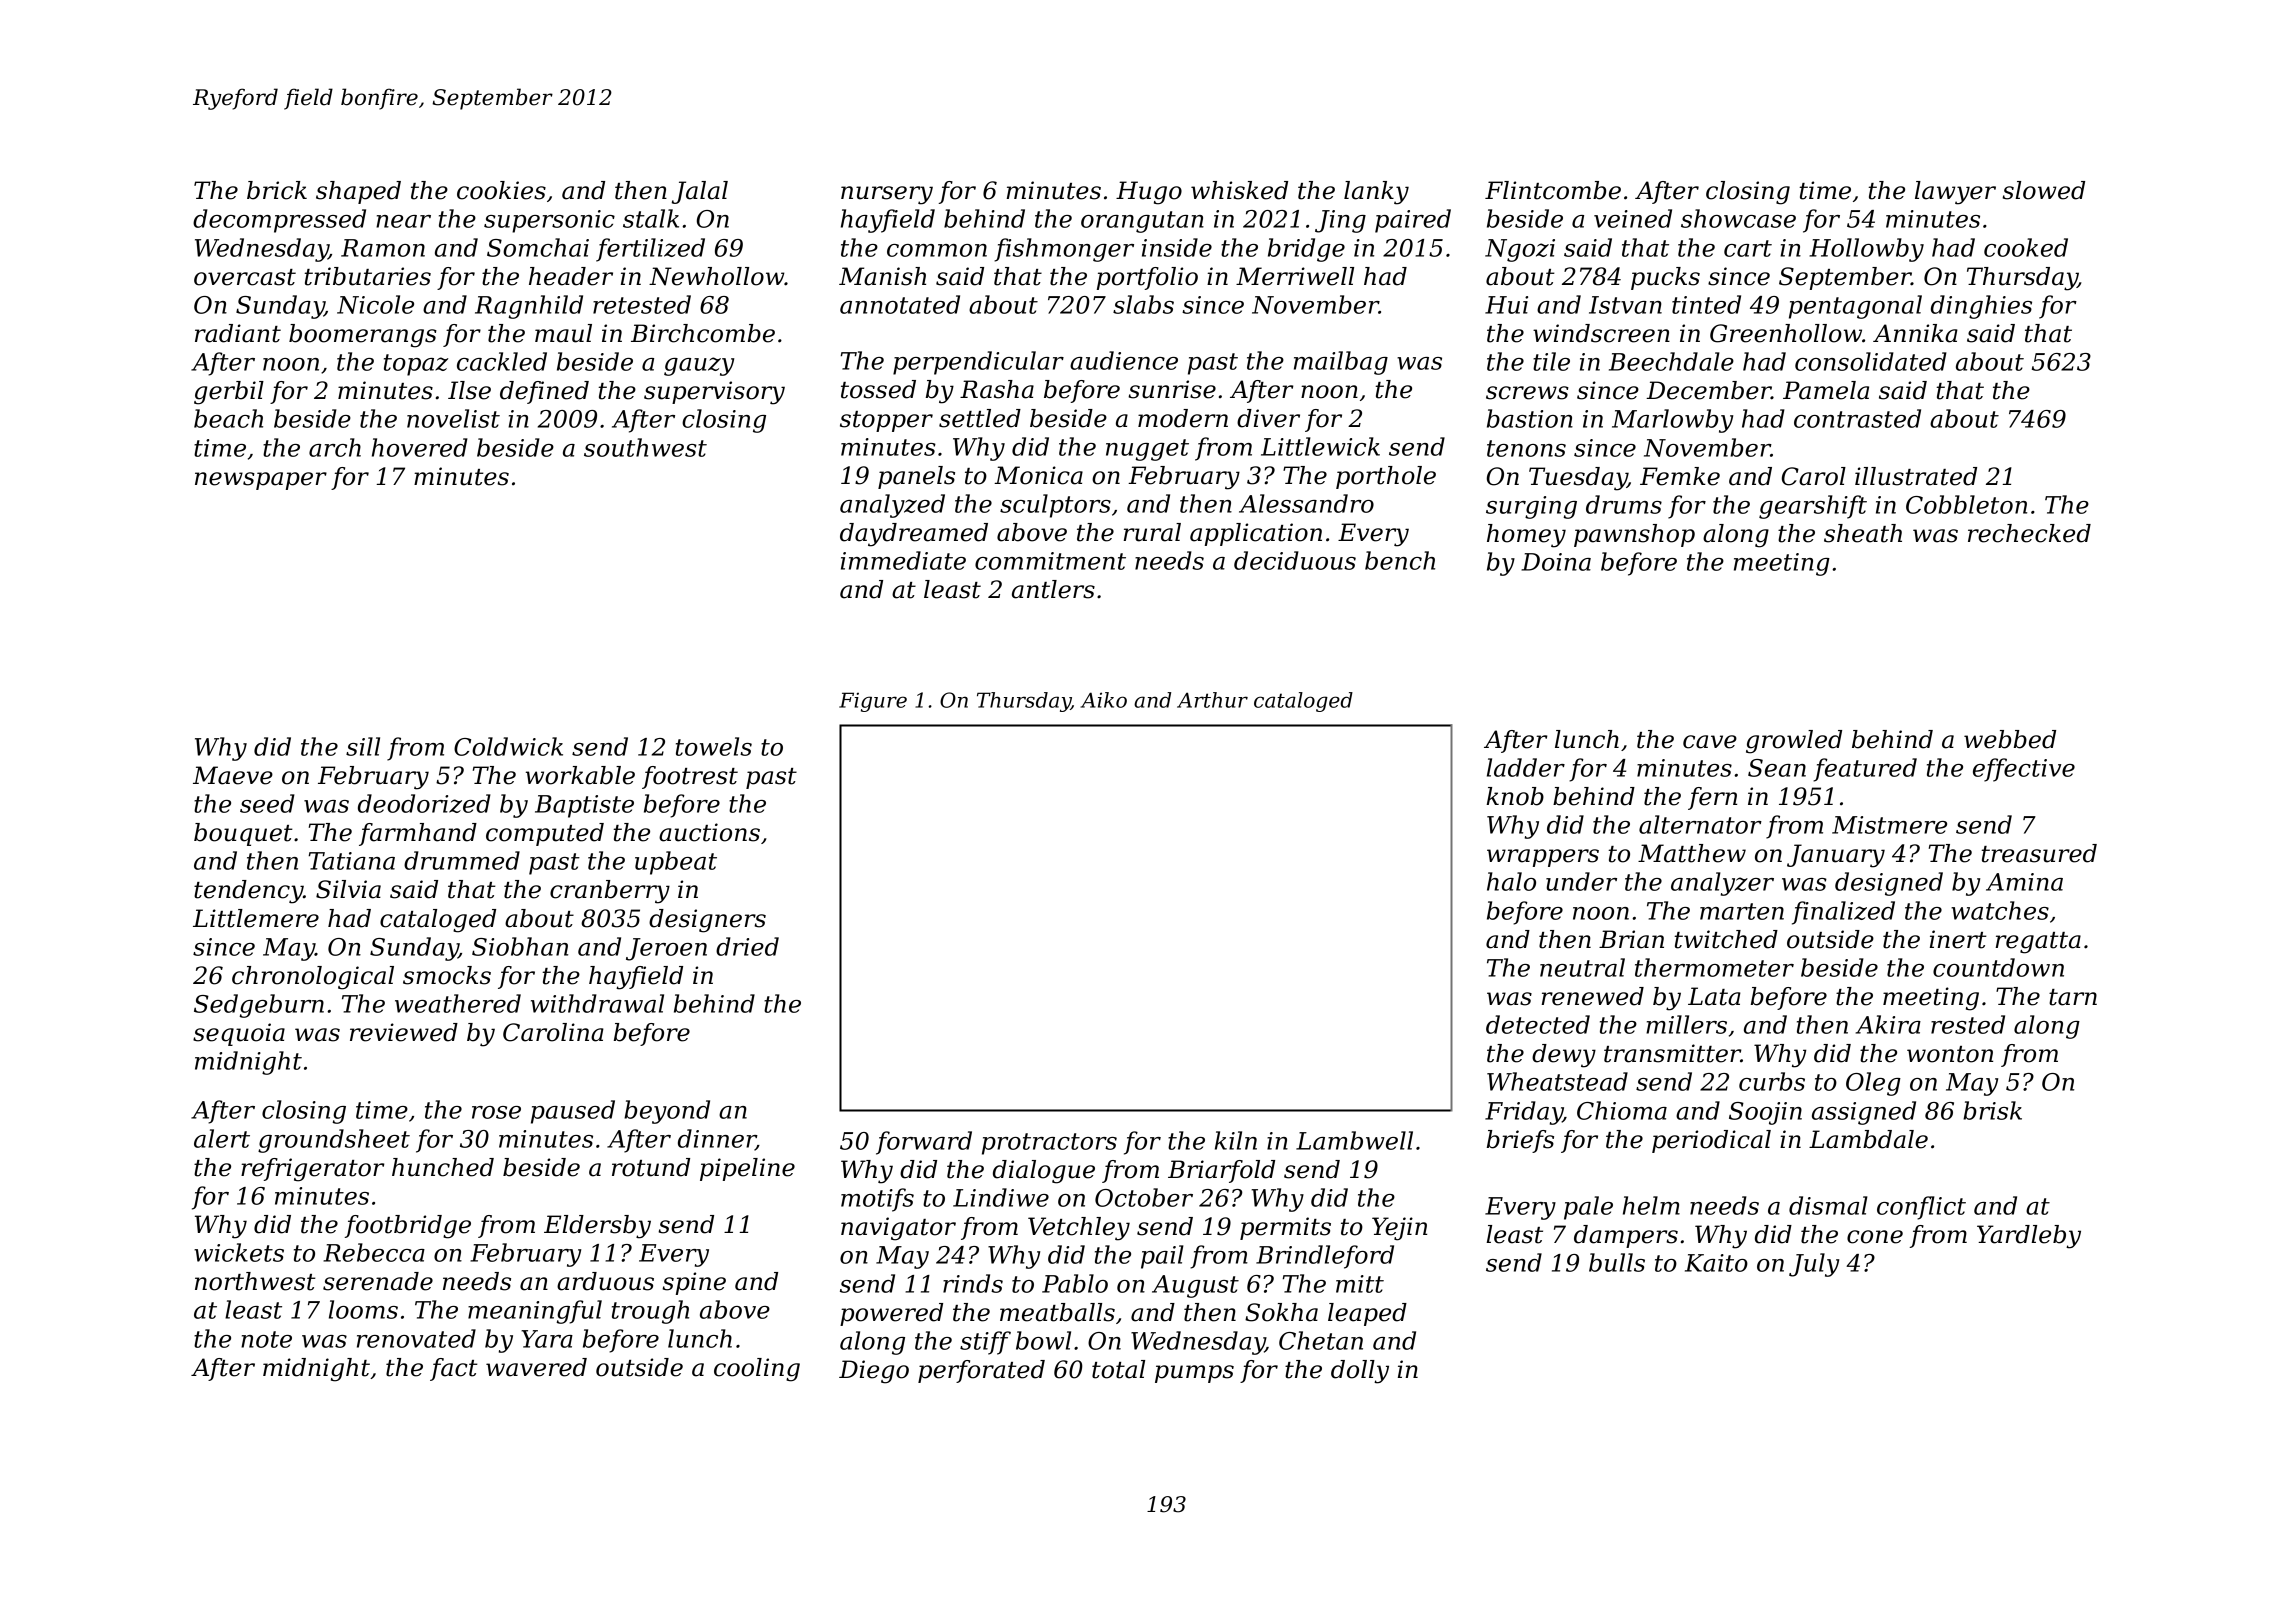  What do you see at coordinates (1889, 884) in the screenshot?
I see `designed` at bounding box center [1889, 884].
